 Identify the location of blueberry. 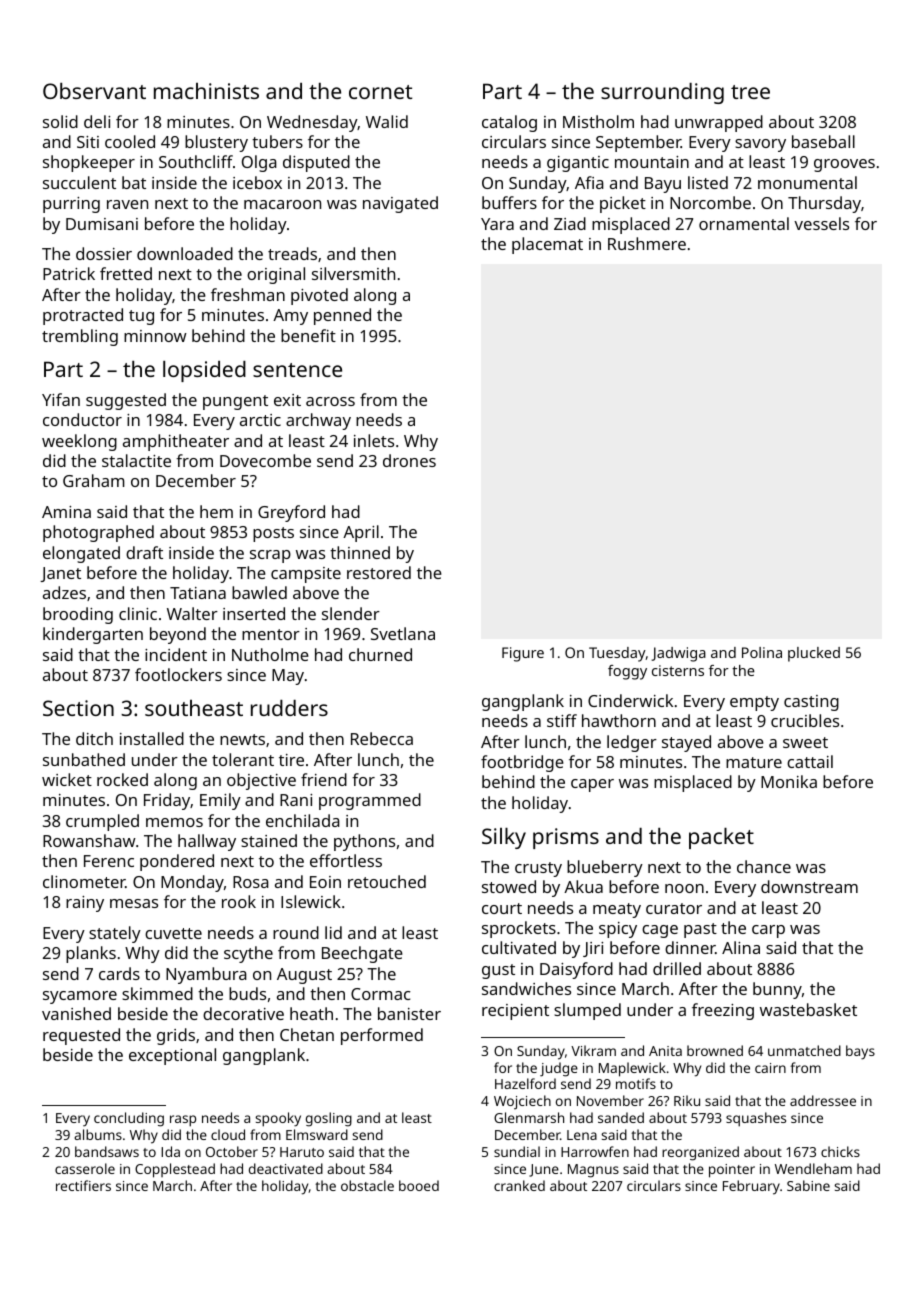
(605, 868).
